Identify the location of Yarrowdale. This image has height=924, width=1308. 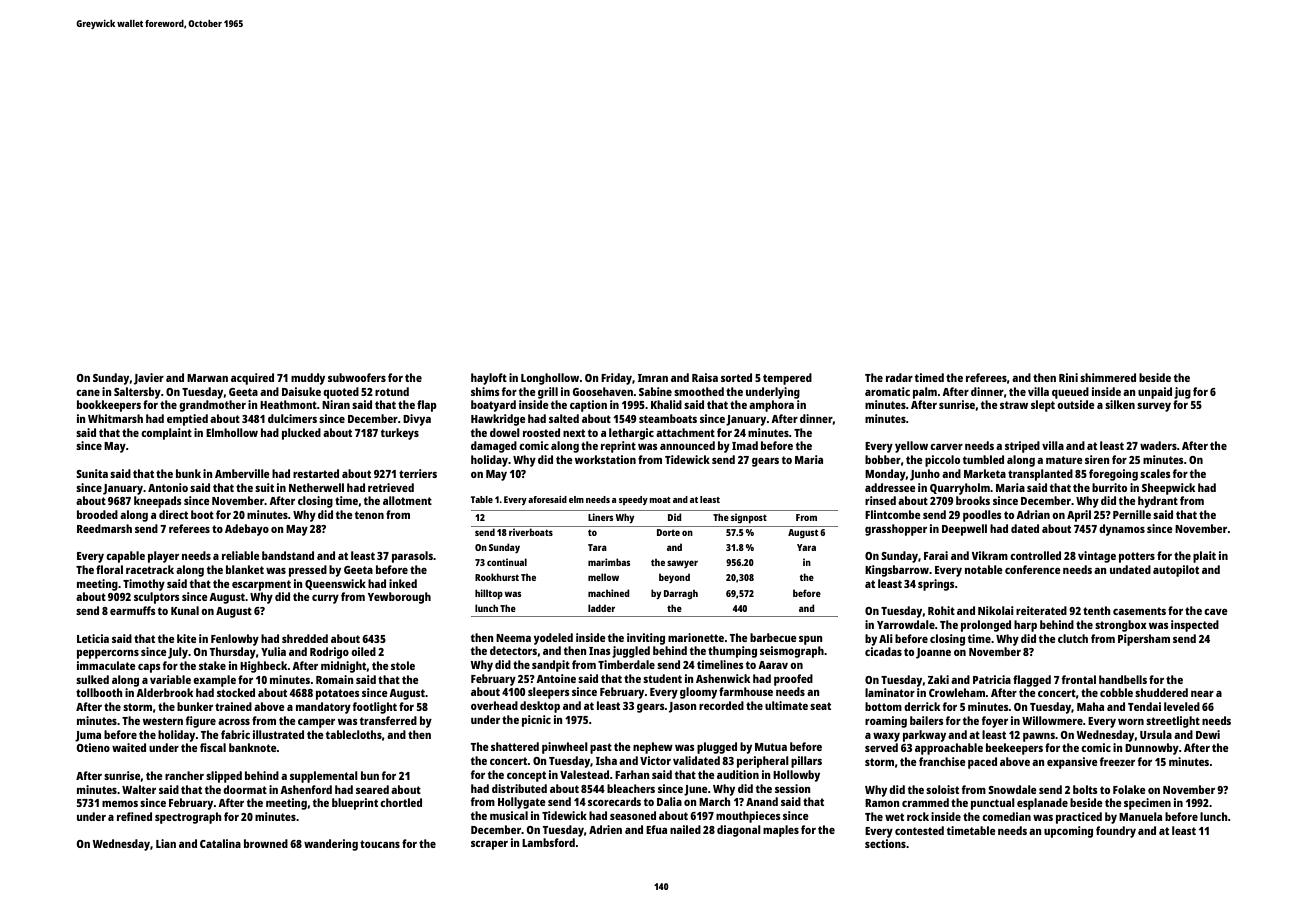
(906, 624).
